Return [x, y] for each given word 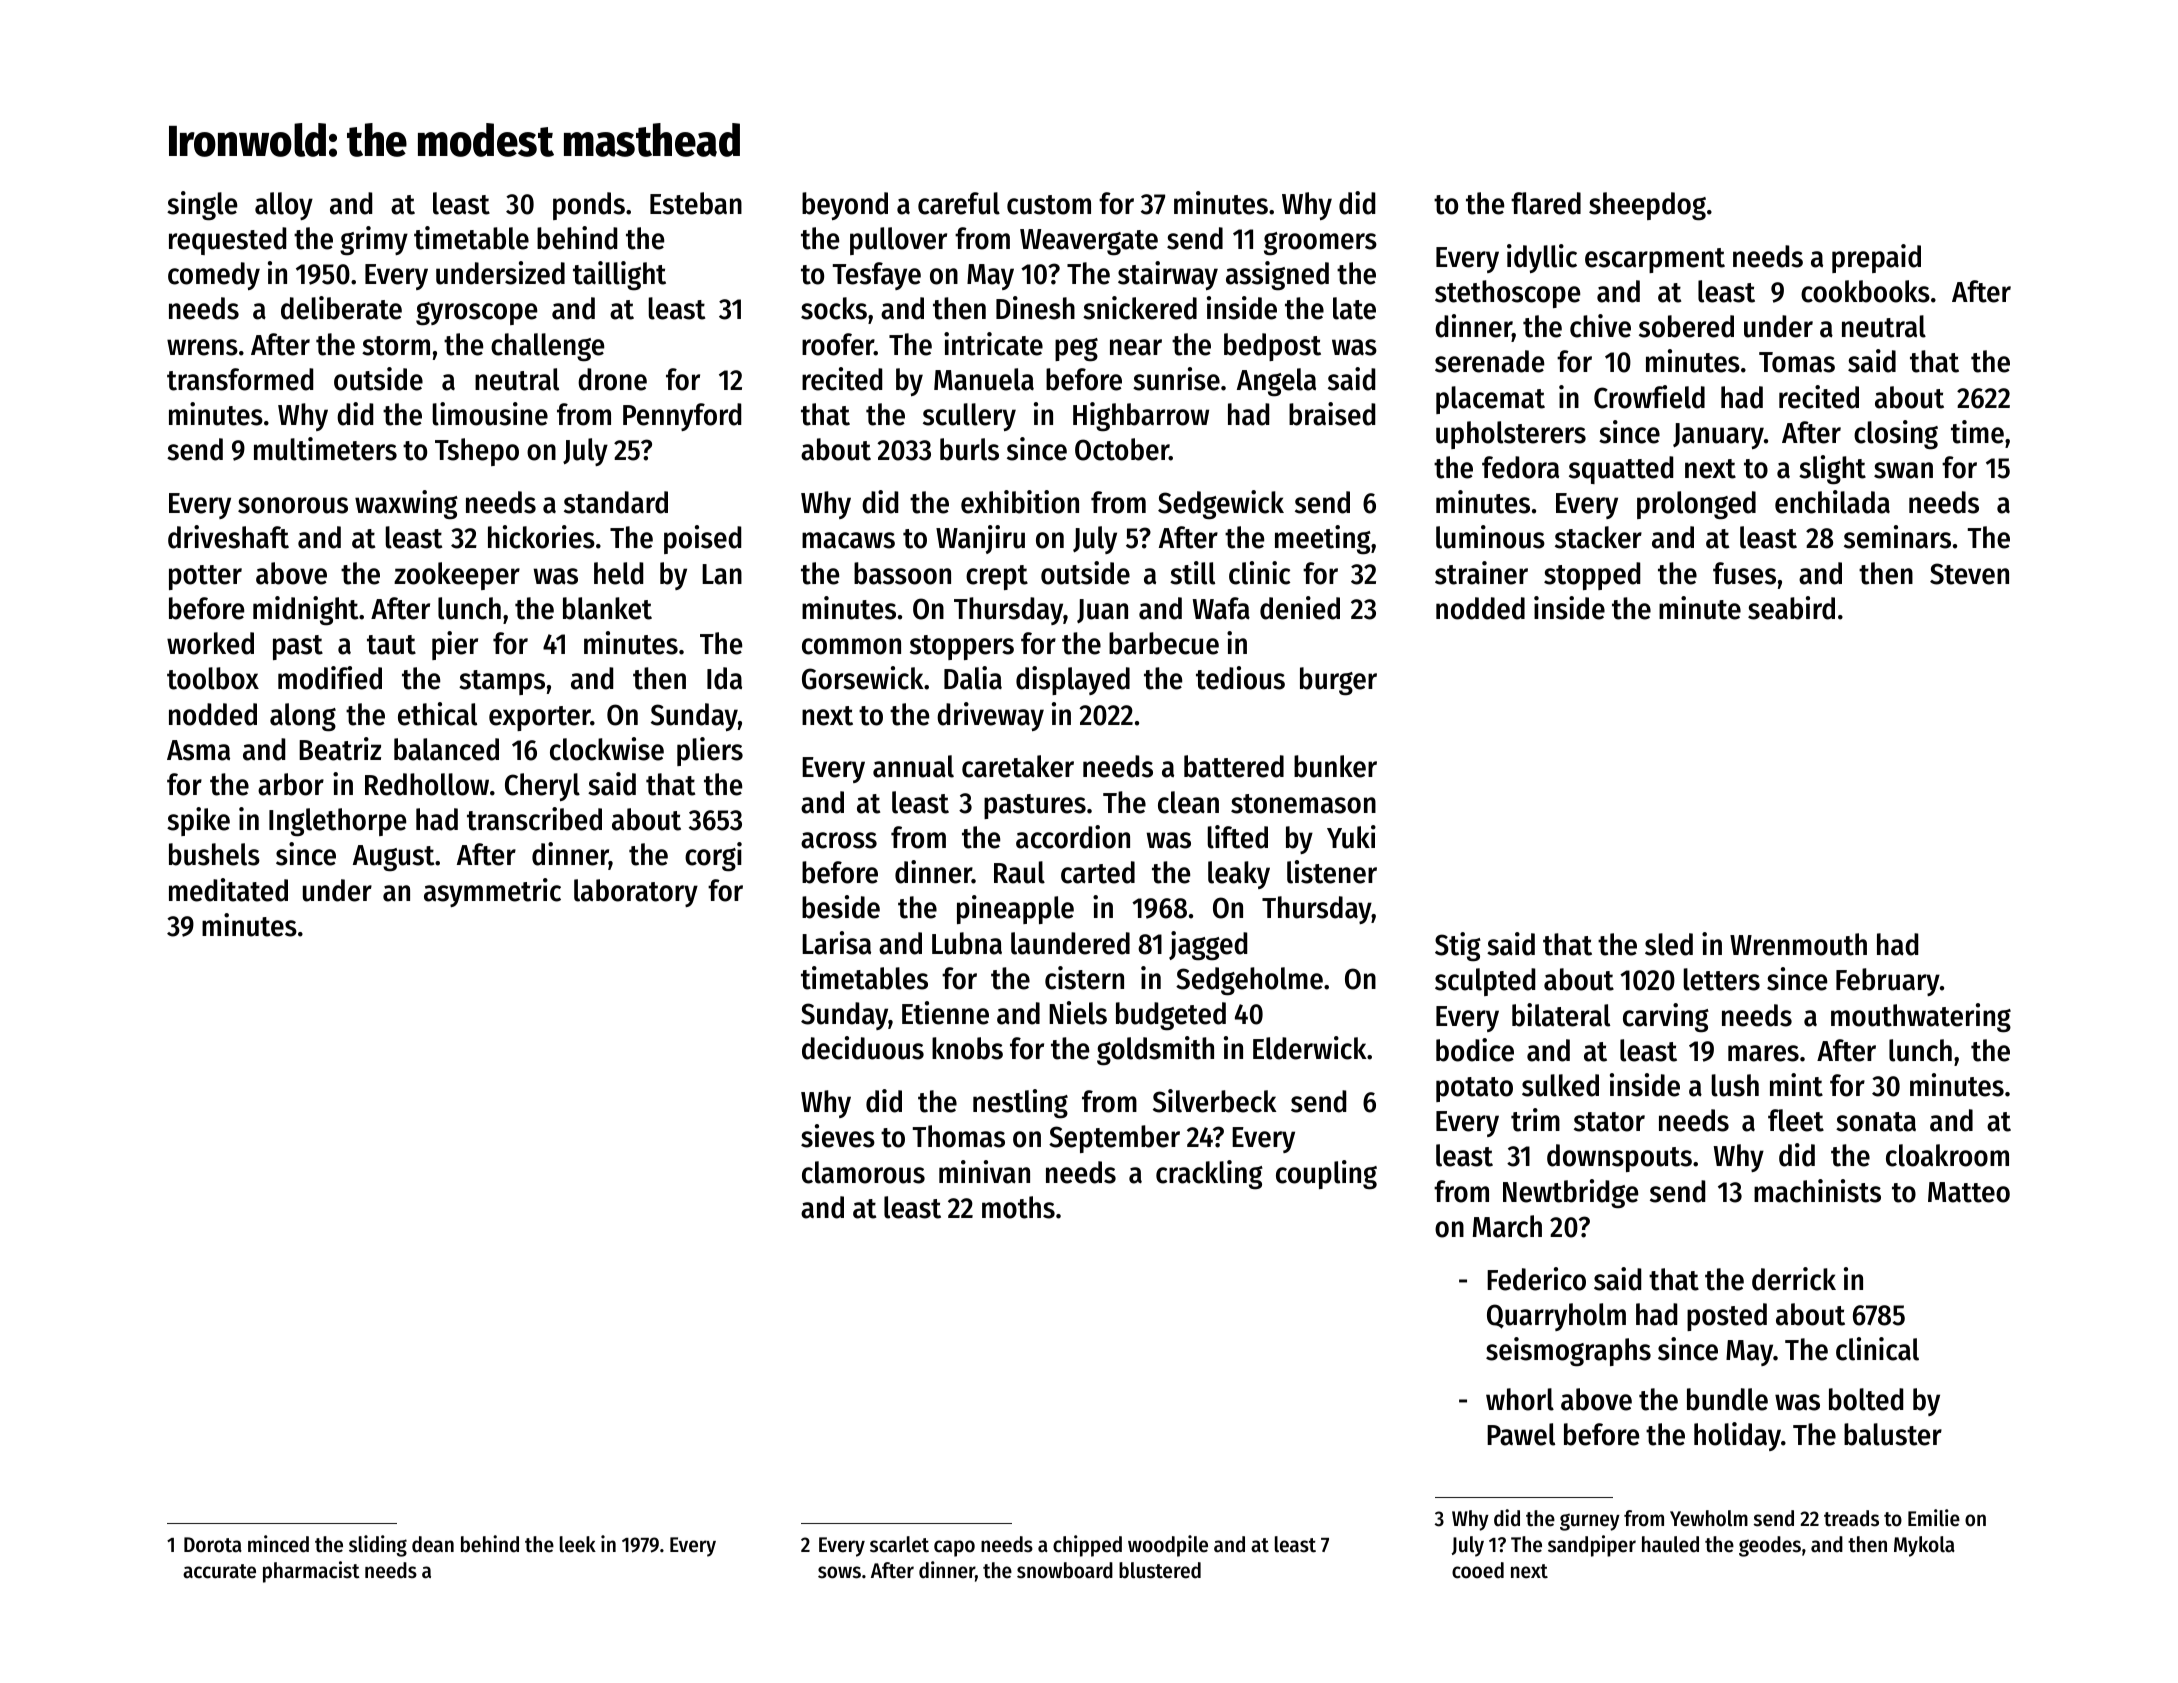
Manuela [984, 379]
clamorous [863, 1172]
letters [1722, 979]
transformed [240, 379]
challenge [547, 347]
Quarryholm [1556, 1317]
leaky [1239, 875]
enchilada [1832, 502]
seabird [1791, 608]
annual [913, 766]
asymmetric [492, 892]
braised [1332, 414]
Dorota [213, 1545]
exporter [540, 718]
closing [1896, 435]
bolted [1866, 1399]
